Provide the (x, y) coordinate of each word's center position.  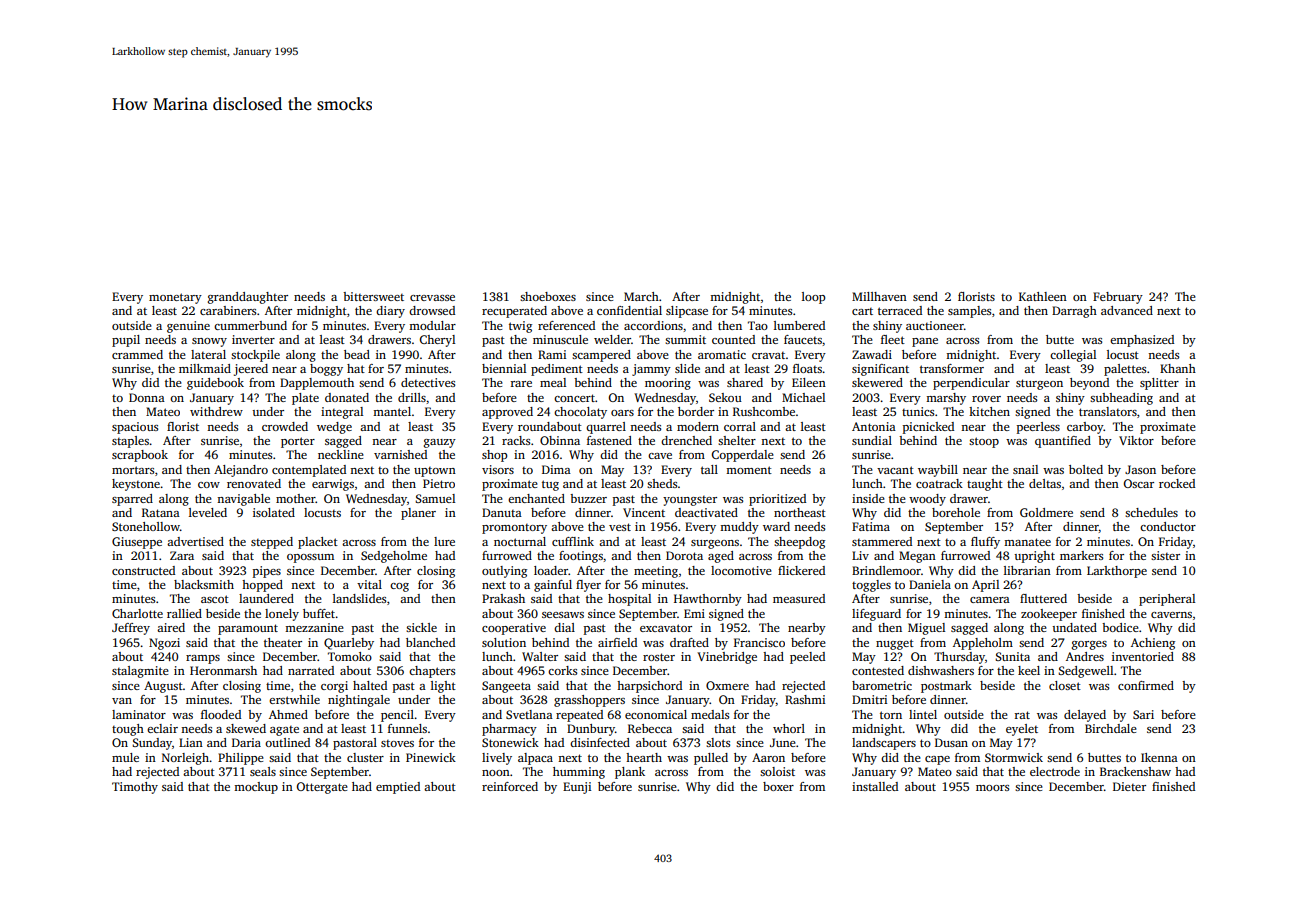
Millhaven (879, 296)
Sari (1143, 714)
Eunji (577, 788)
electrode (1055, 771)
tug (550, 485)
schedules (1151, 512)
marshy (946, 399)
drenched (686, 440)
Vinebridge (727, 658)
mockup (256, 788)
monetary (175, 298)
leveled (208, 512)
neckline (341, 454)
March (641, 296)
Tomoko (350, 656)
